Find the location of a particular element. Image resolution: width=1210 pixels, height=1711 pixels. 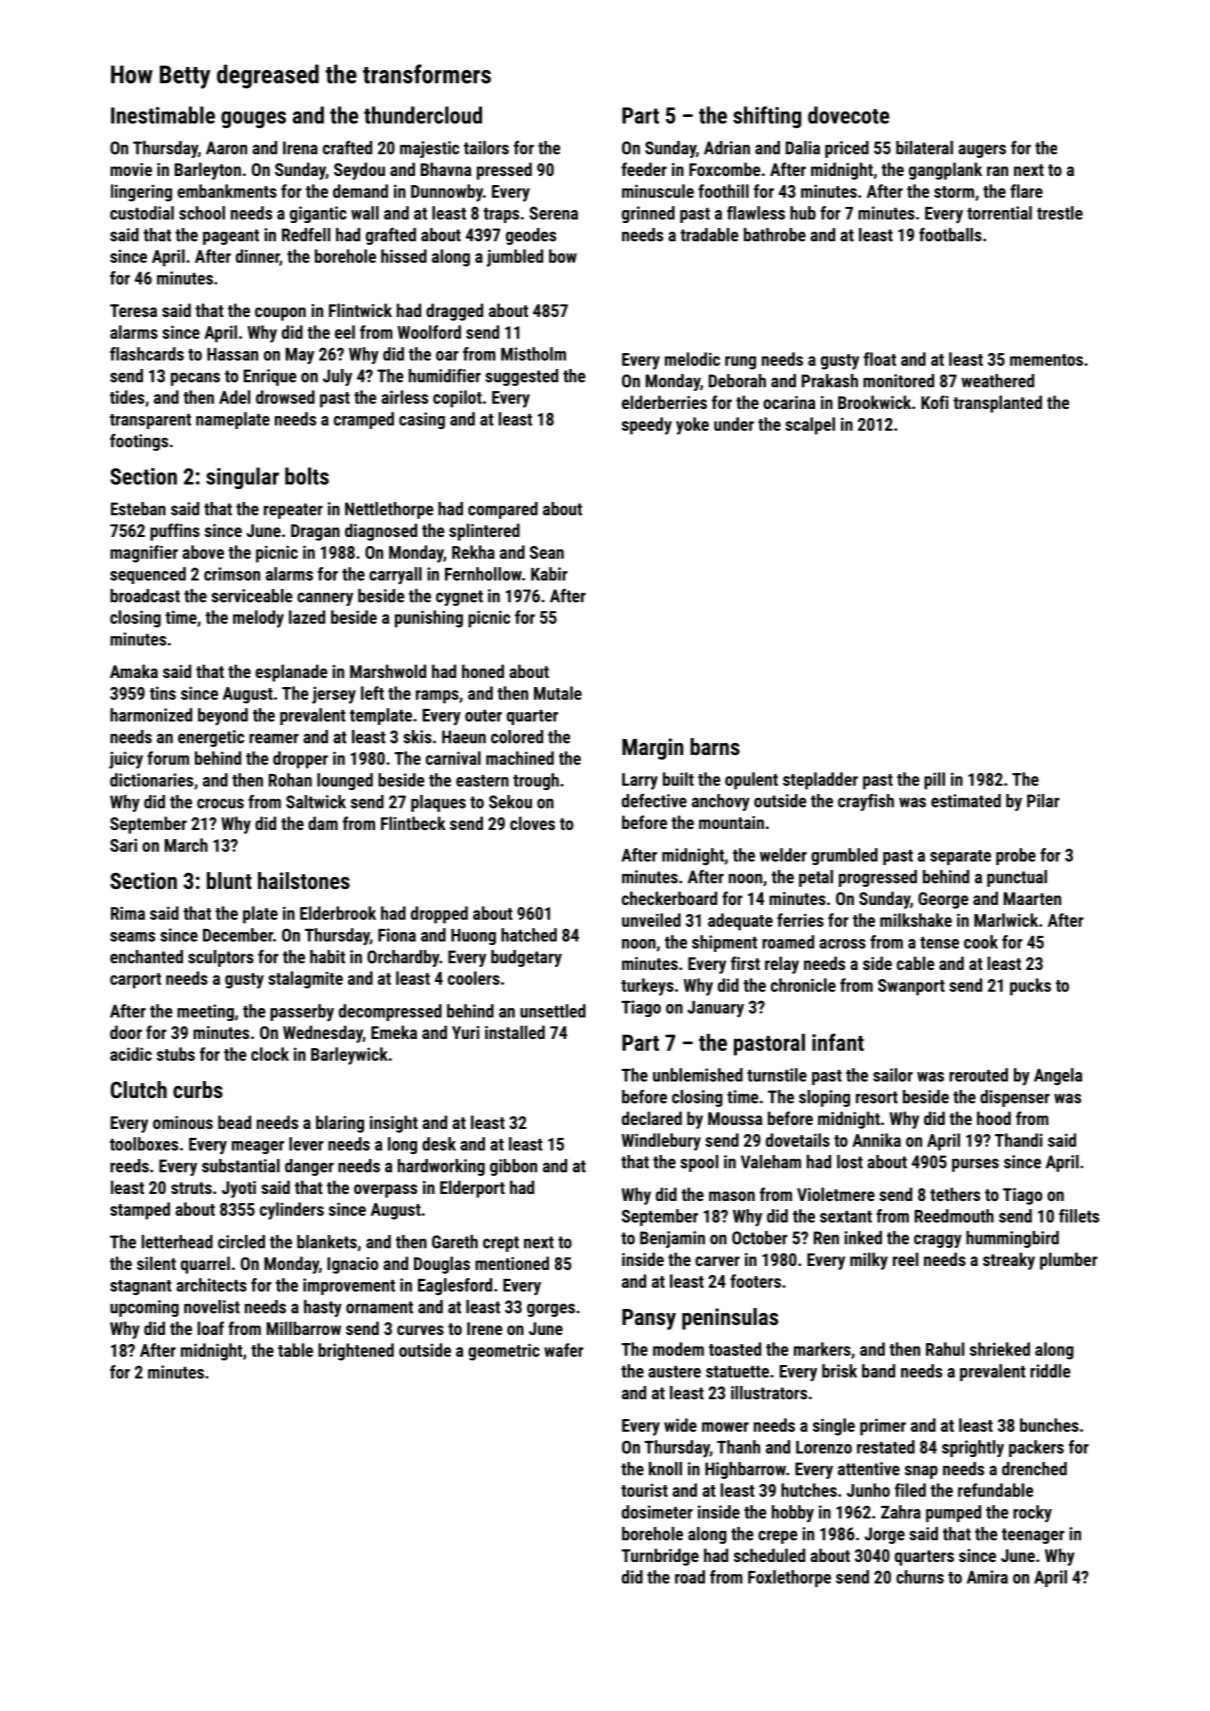

tailors is located at coordinates (486, 148).
